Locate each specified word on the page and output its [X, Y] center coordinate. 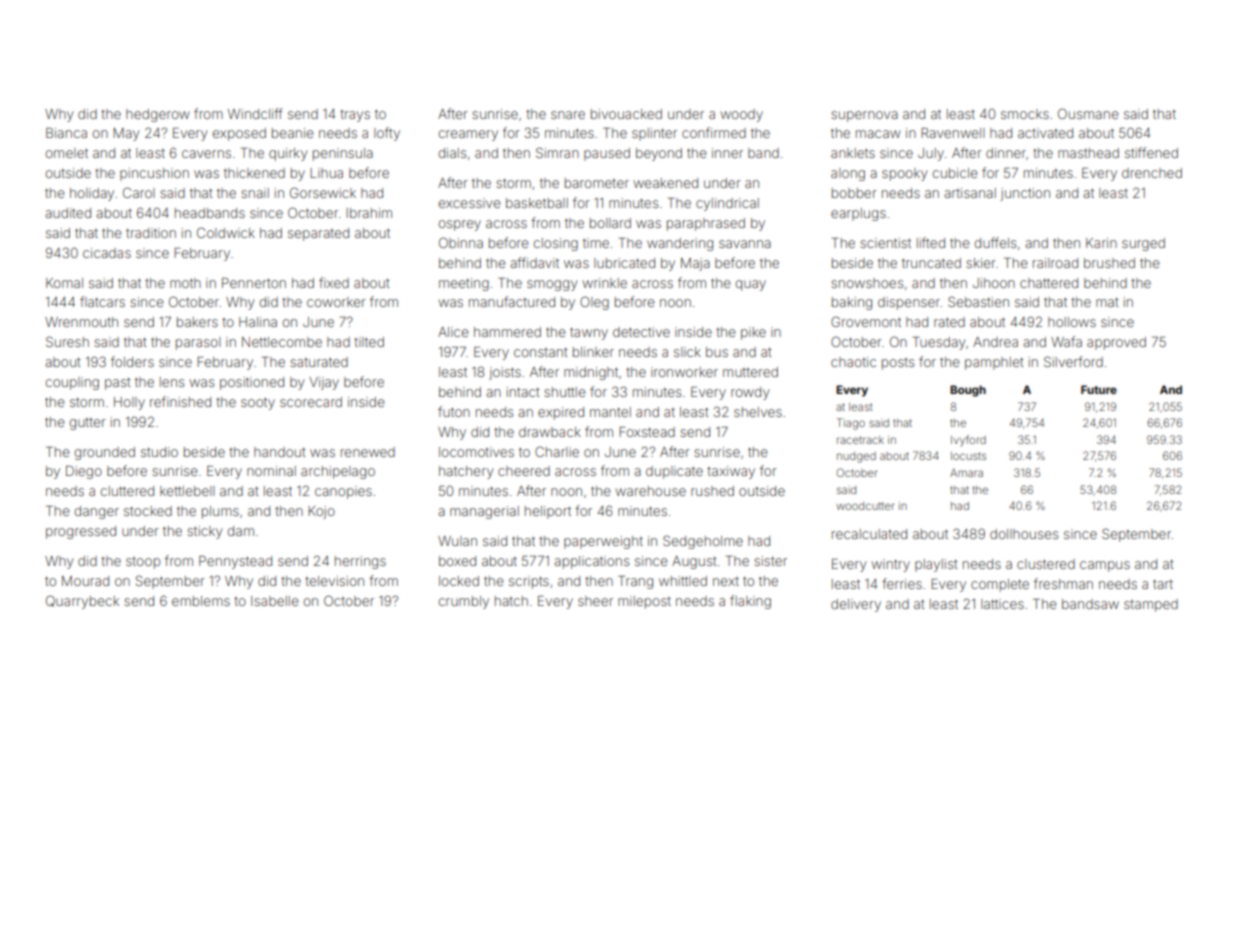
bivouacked [626, 114]
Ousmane [1088, 113]
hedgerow [158, 115]
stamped [1151, 605]
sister [770, 561]
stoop [143, 563]
